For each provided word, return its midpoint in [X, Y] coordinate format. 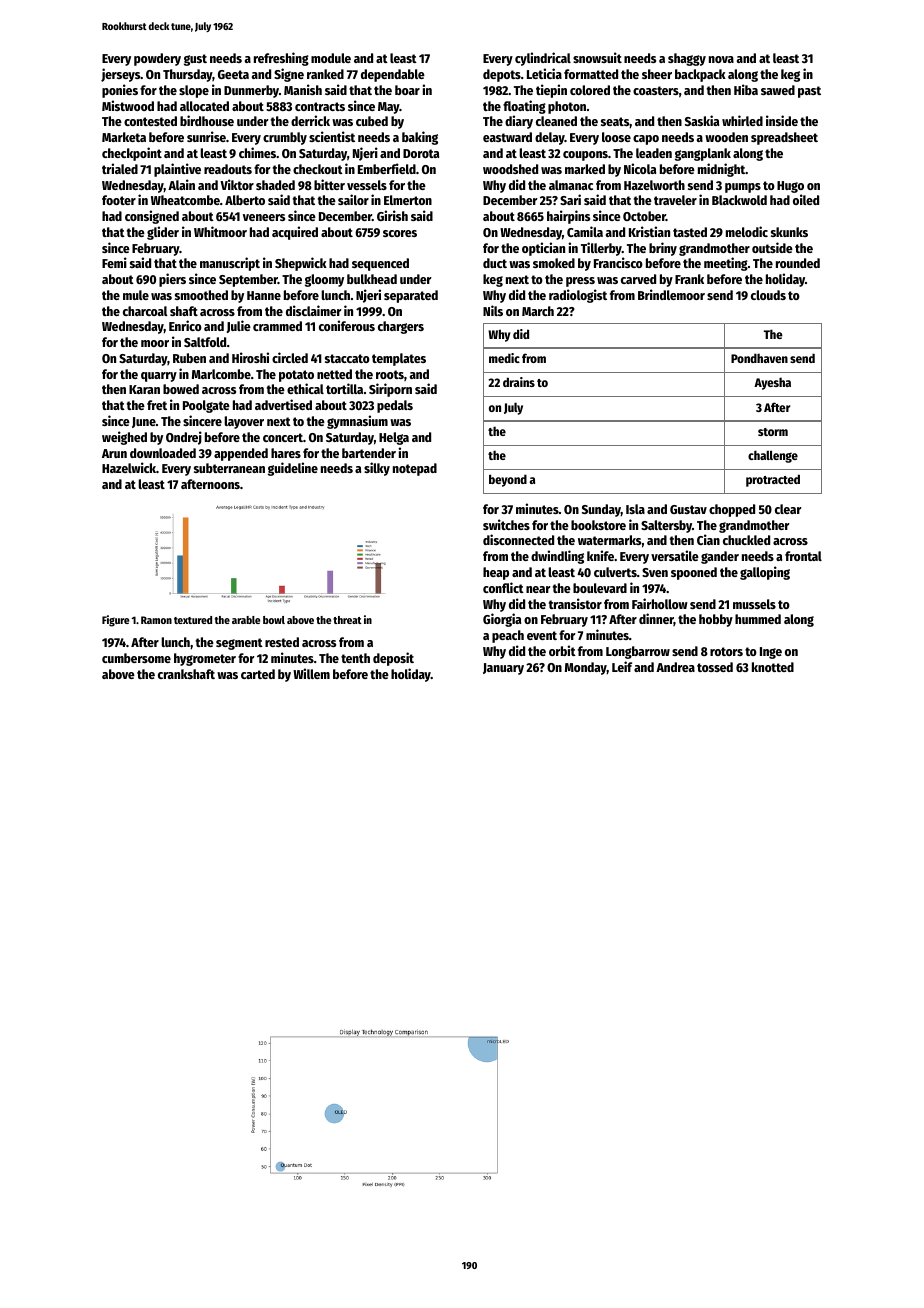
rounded [798, 263]
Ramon [156, 620]
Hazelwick [129, 467]
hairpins [568, 217]
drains [519, 382]
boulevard [600, 588]
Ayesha [772, 384]
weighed [124, 438]
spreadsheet [784, 138]
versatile [675, 555]
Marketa [124, 137]
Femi [114, 262]
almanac [571, 185]
